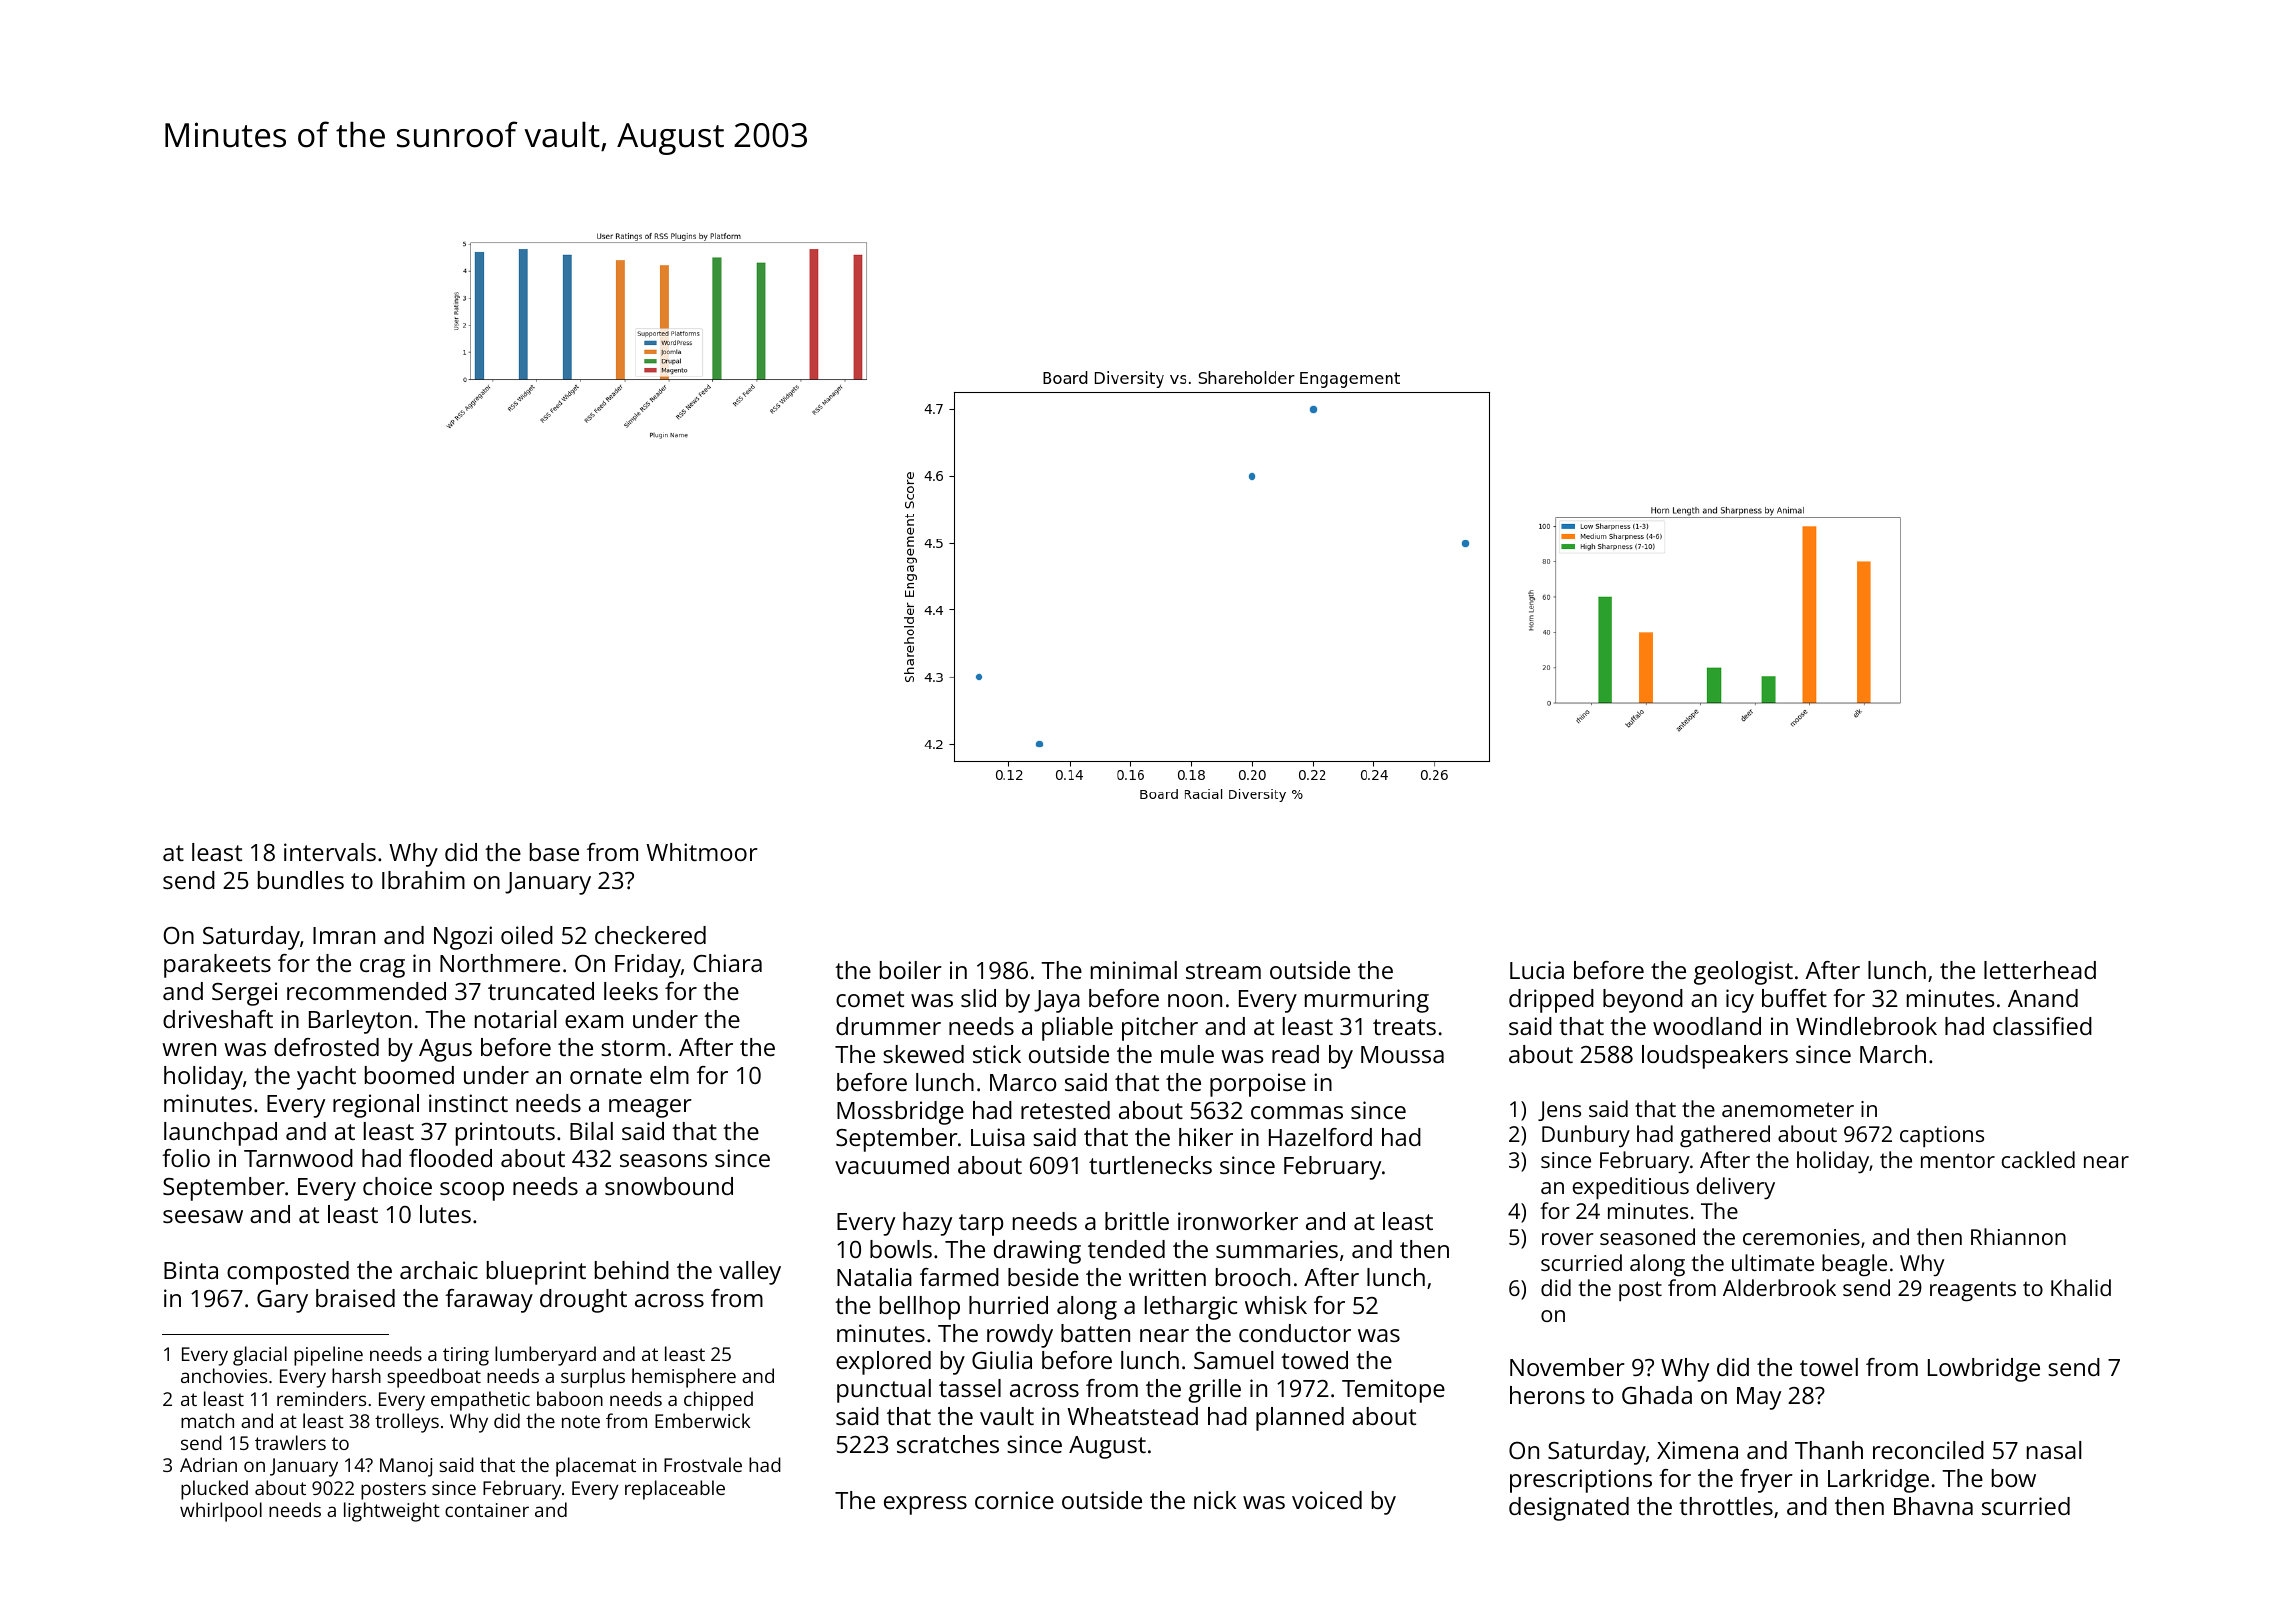  I want to click on letterhead, so click(2040, 970).
